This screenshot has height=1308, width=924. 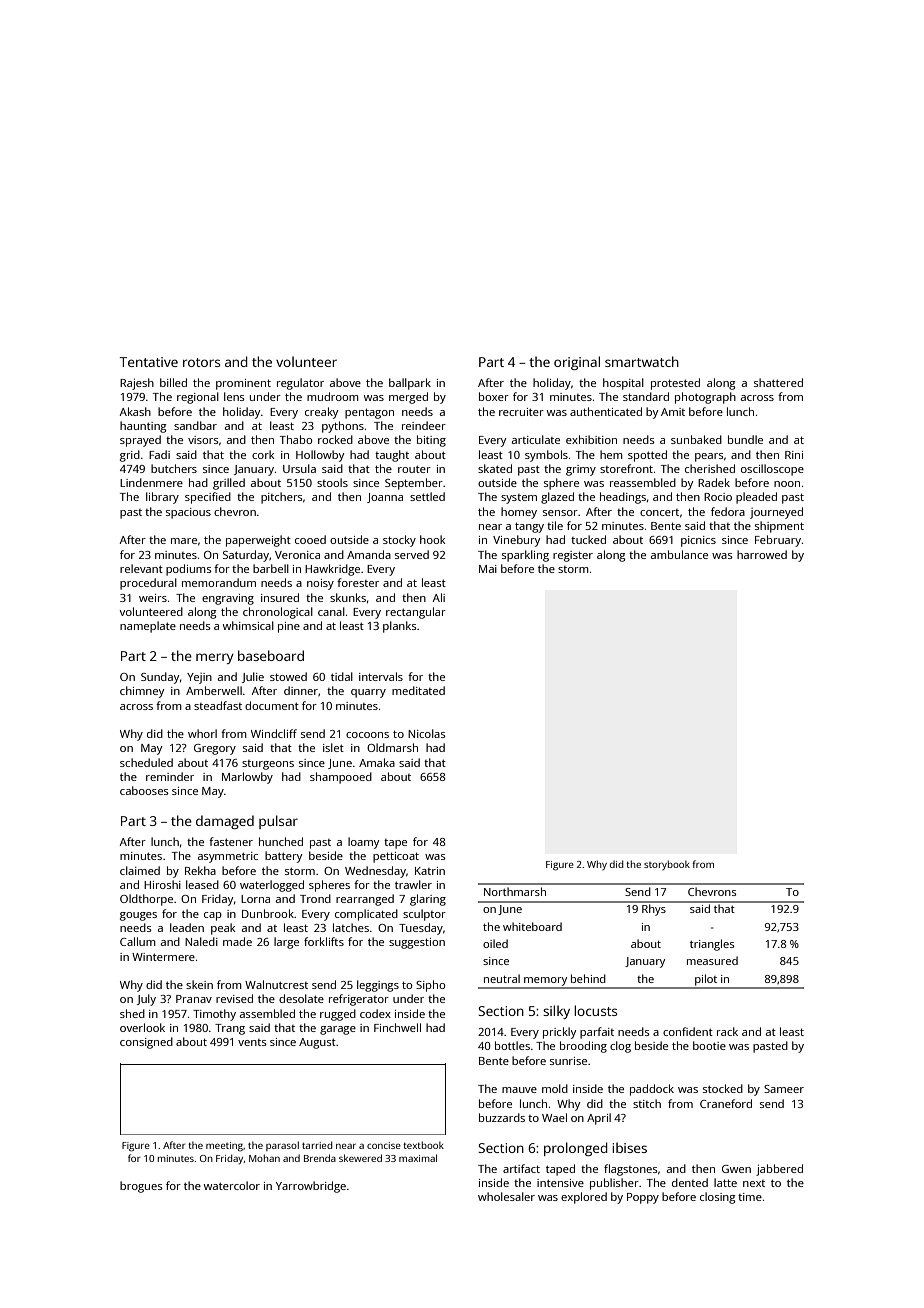 I want to click on Joanna, so click(x=385, y=498).
